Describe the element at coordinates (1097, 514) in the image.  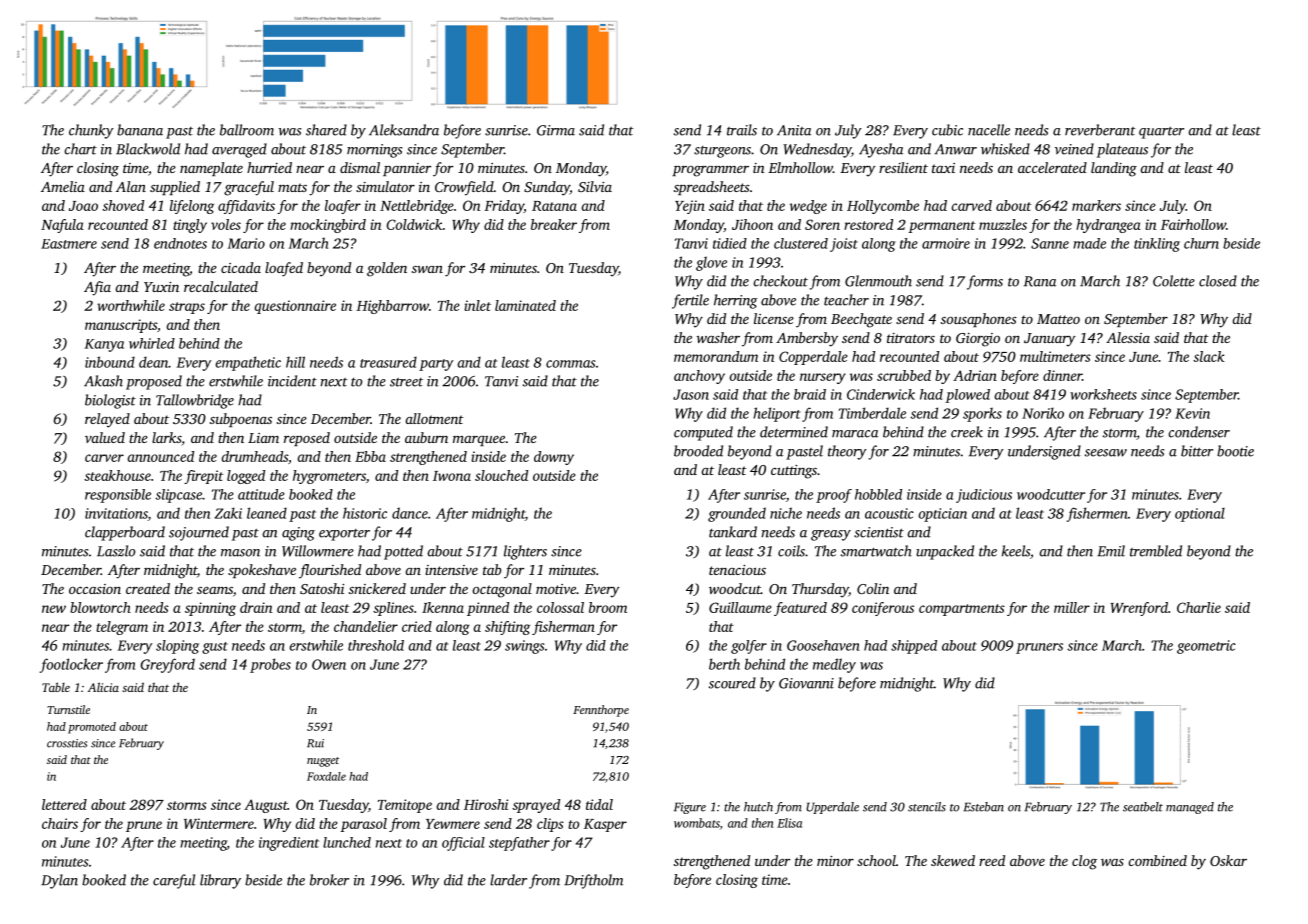
I see `fishermen` at that location.
